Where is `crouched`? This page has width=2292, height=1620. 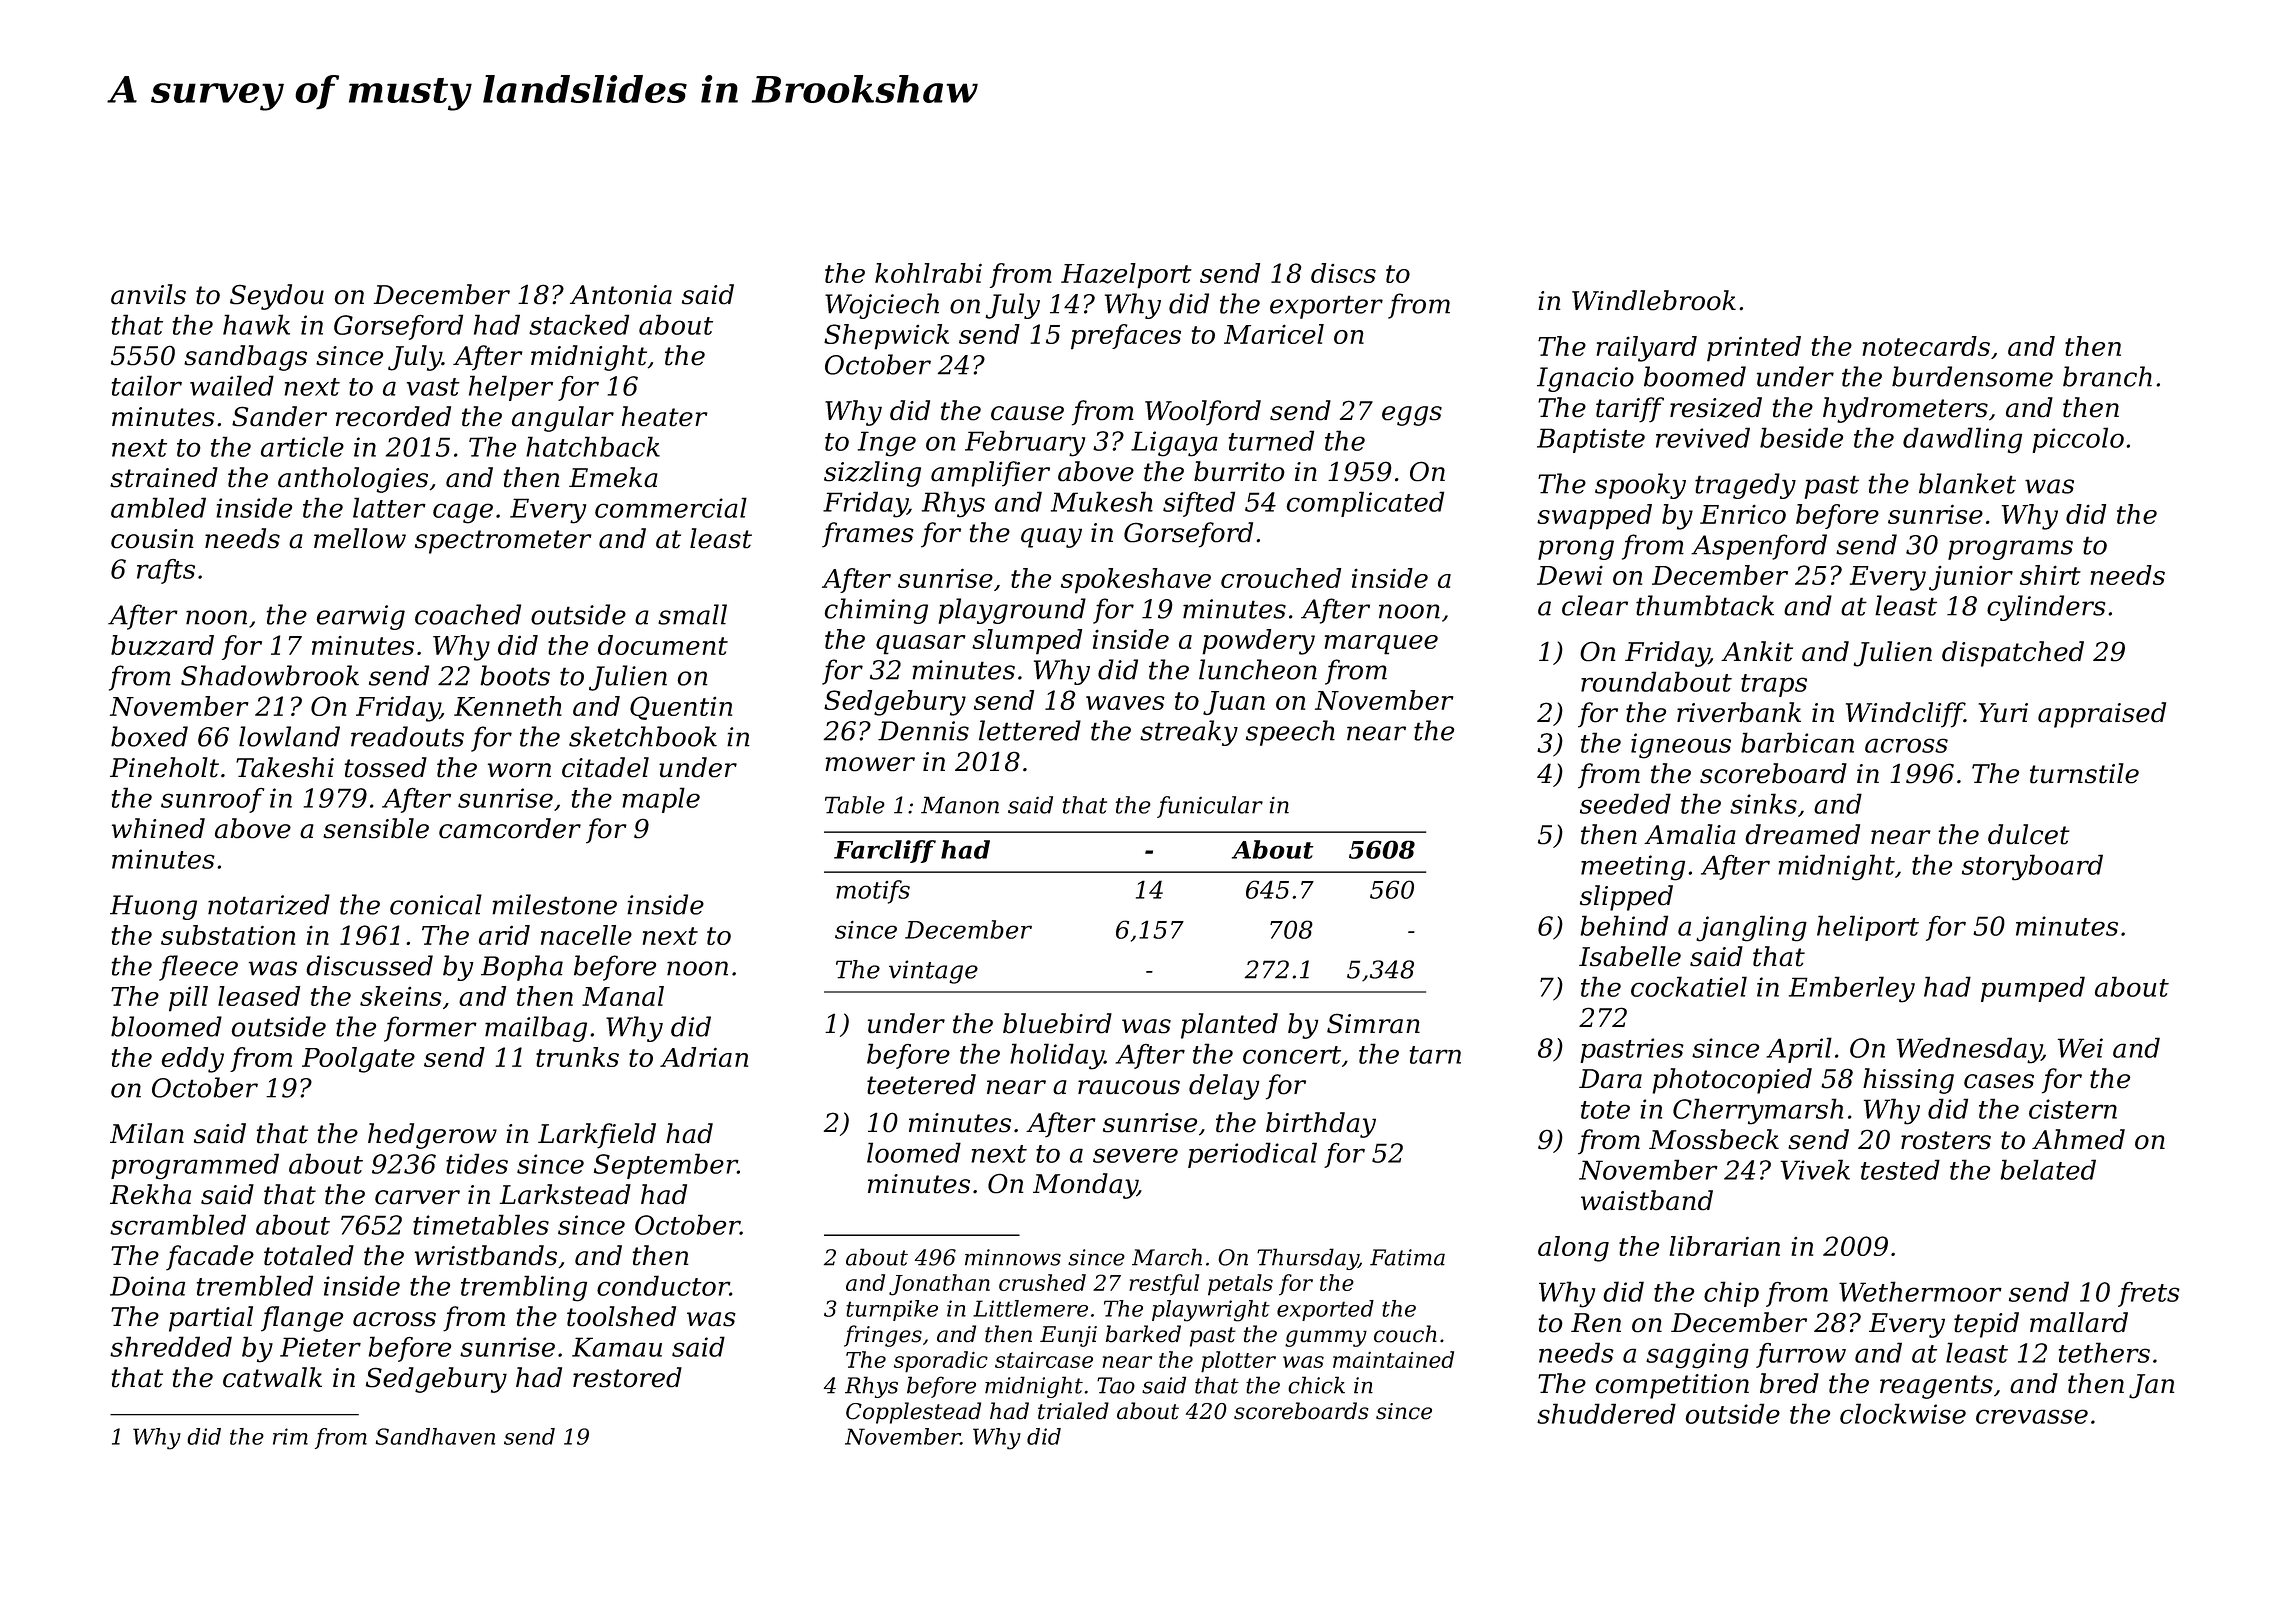
crouched is located at coordinates (1281, 578).
